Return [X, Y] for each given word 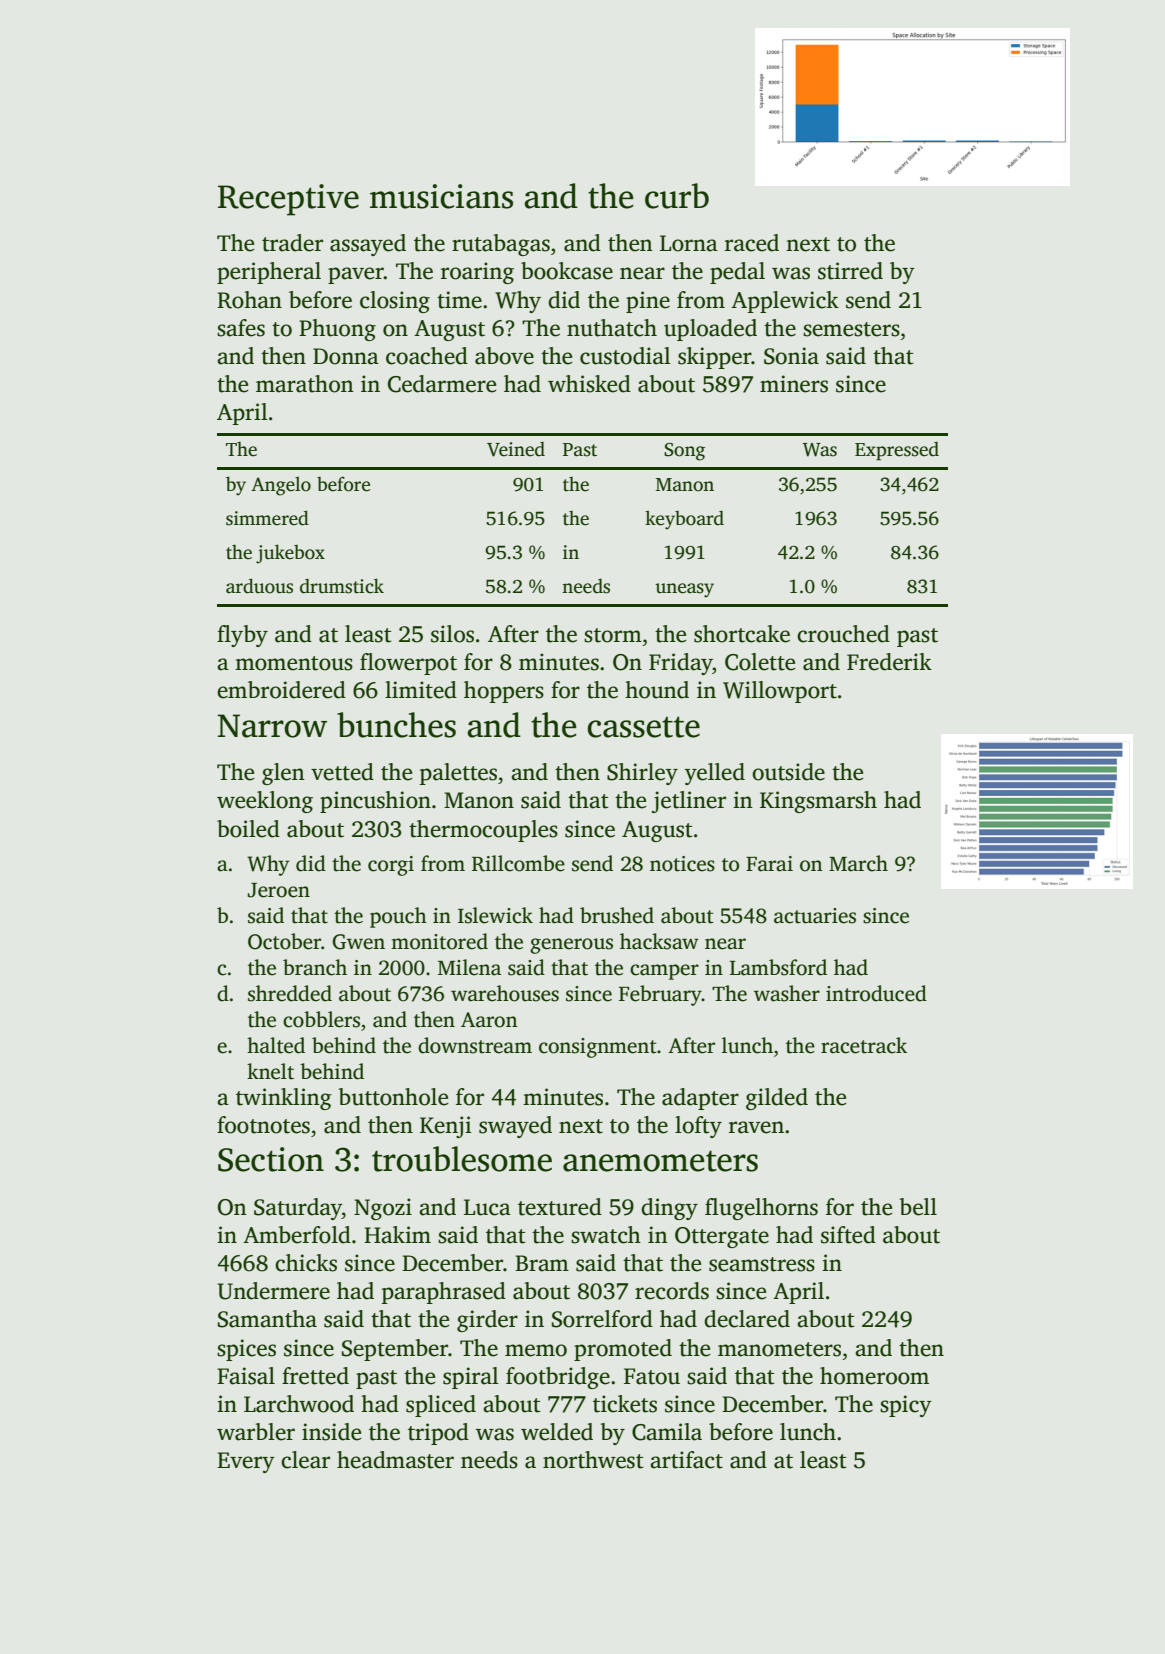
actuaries [815, 916]
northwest [593, 1460]
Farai [769, 864]
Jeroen [279, 890]
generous [571, 946]
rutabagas [501, 245]
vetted [342, 772]
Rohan [249, 300]
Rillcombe [518, 863]
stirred [850, 271]
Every [246, 1462]
